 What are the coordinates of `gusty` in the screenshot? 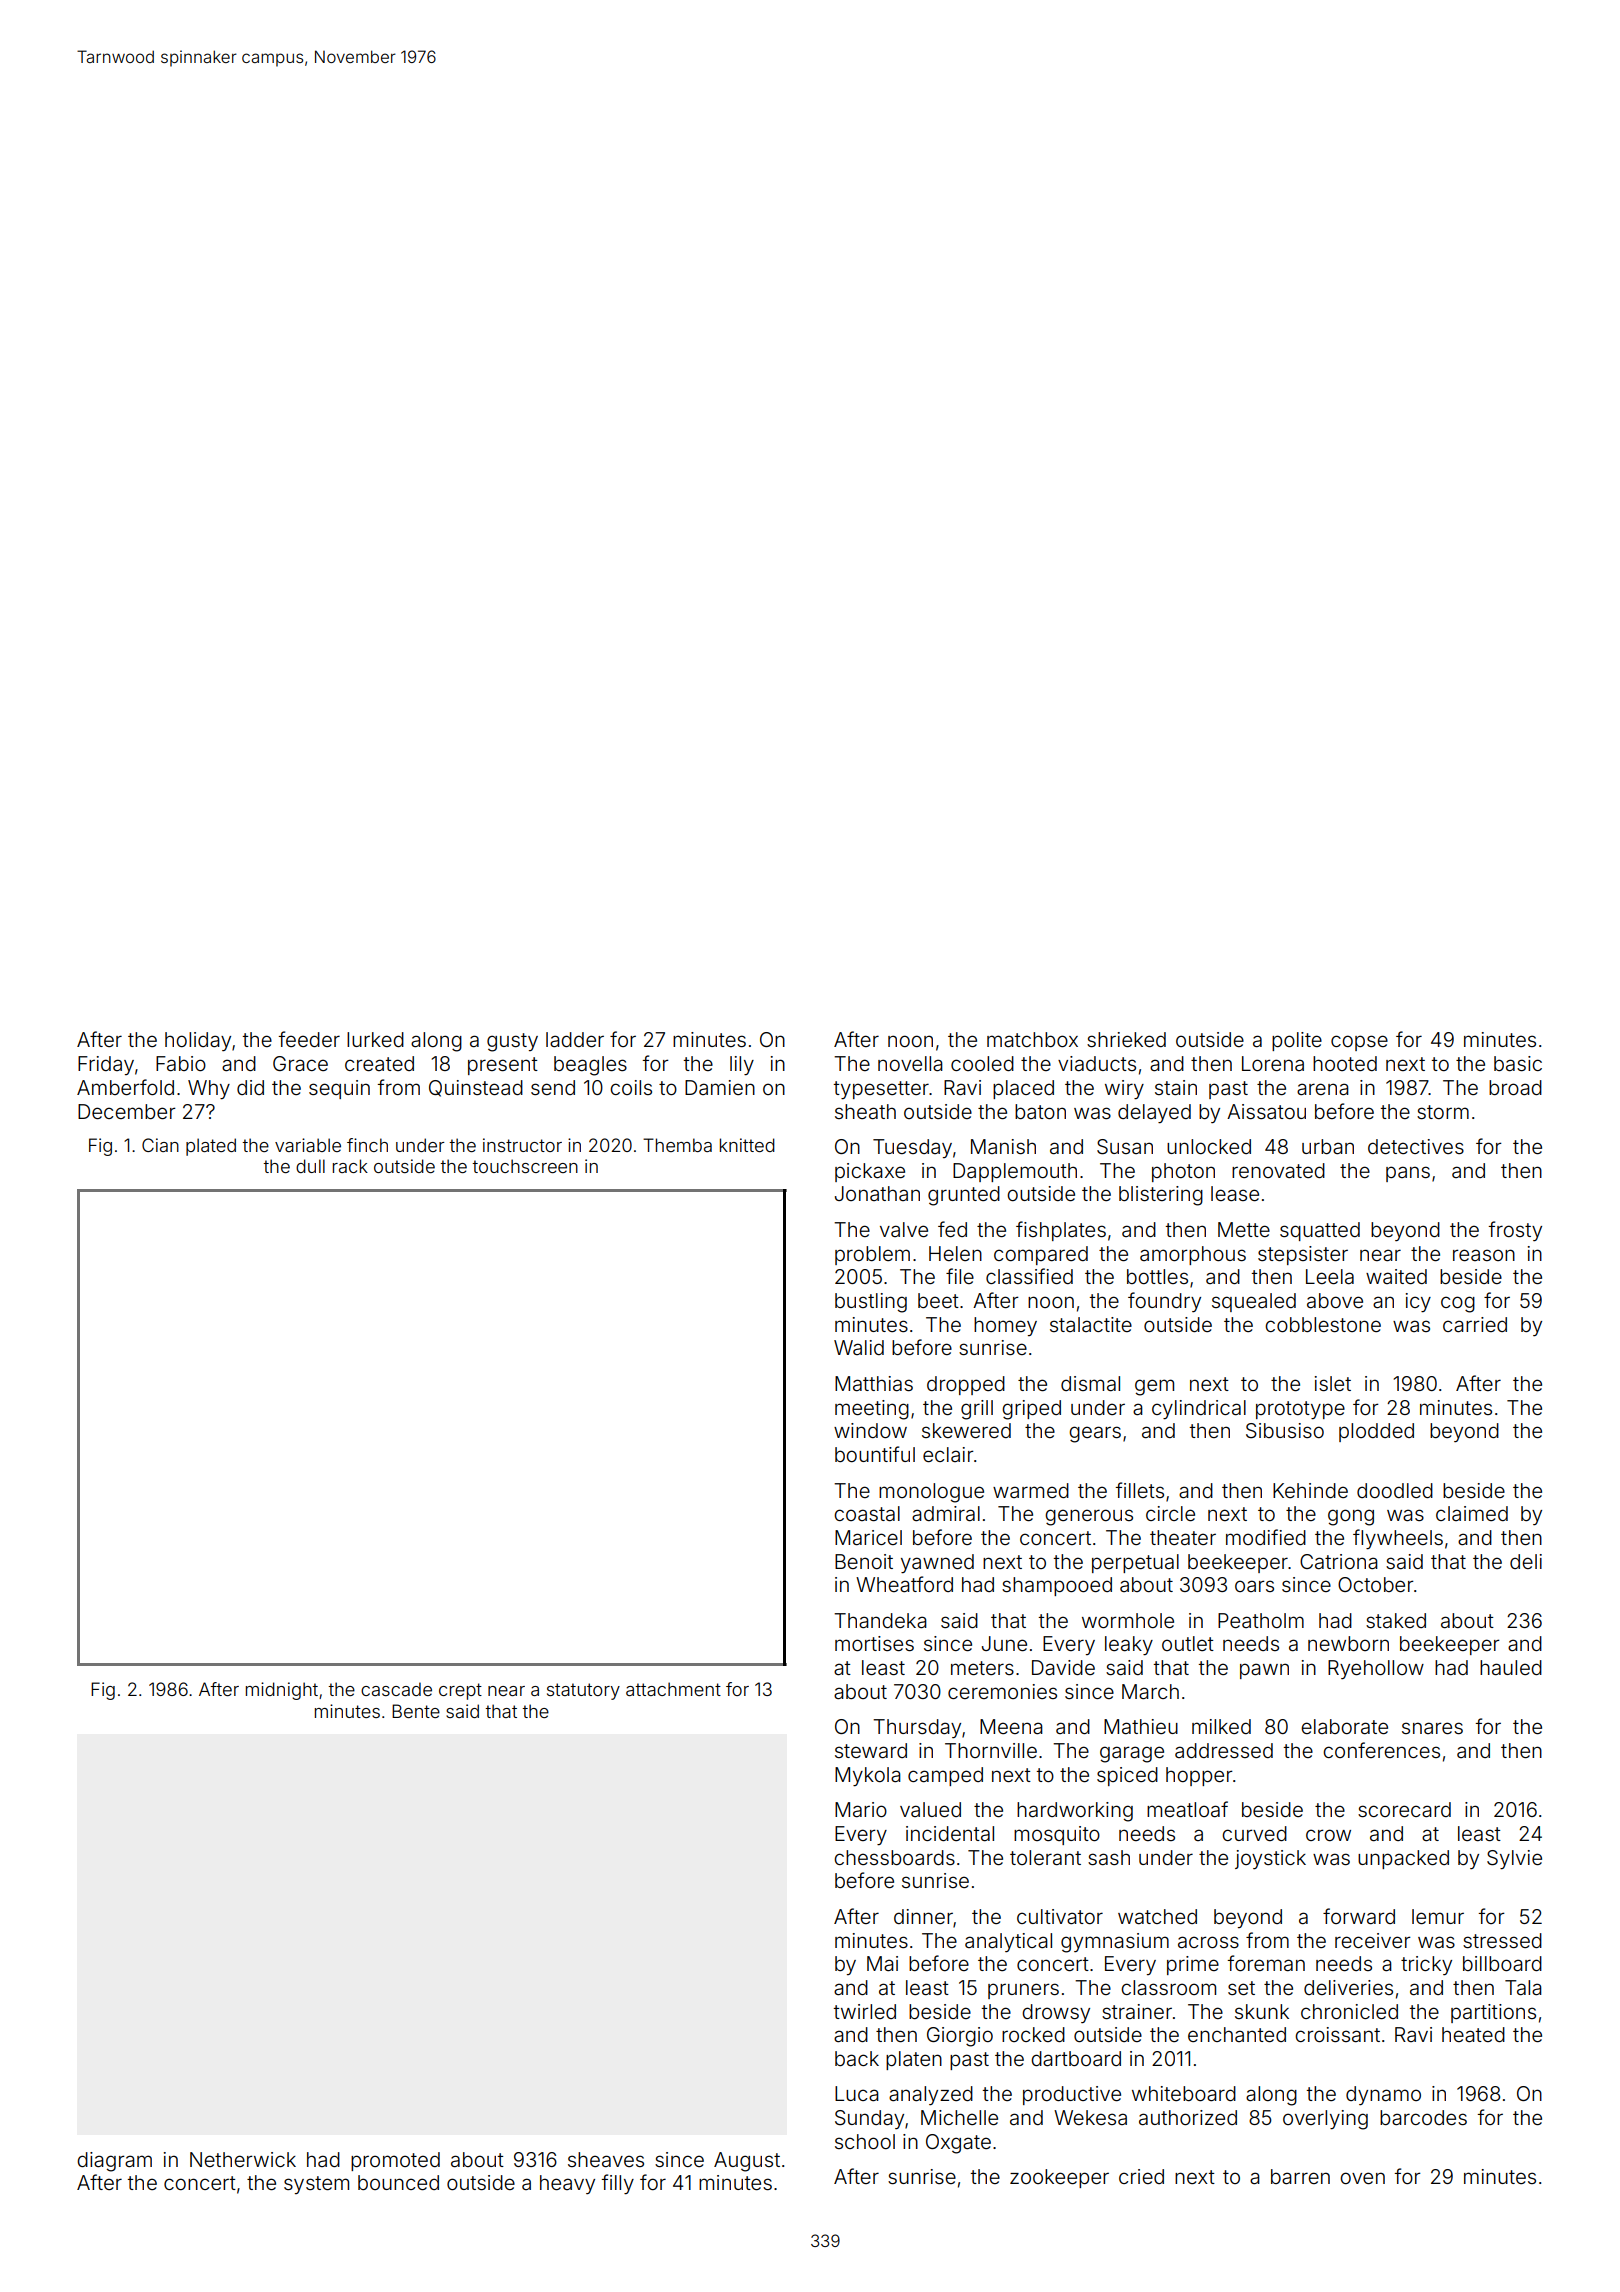 It's located at (512, 1042).
